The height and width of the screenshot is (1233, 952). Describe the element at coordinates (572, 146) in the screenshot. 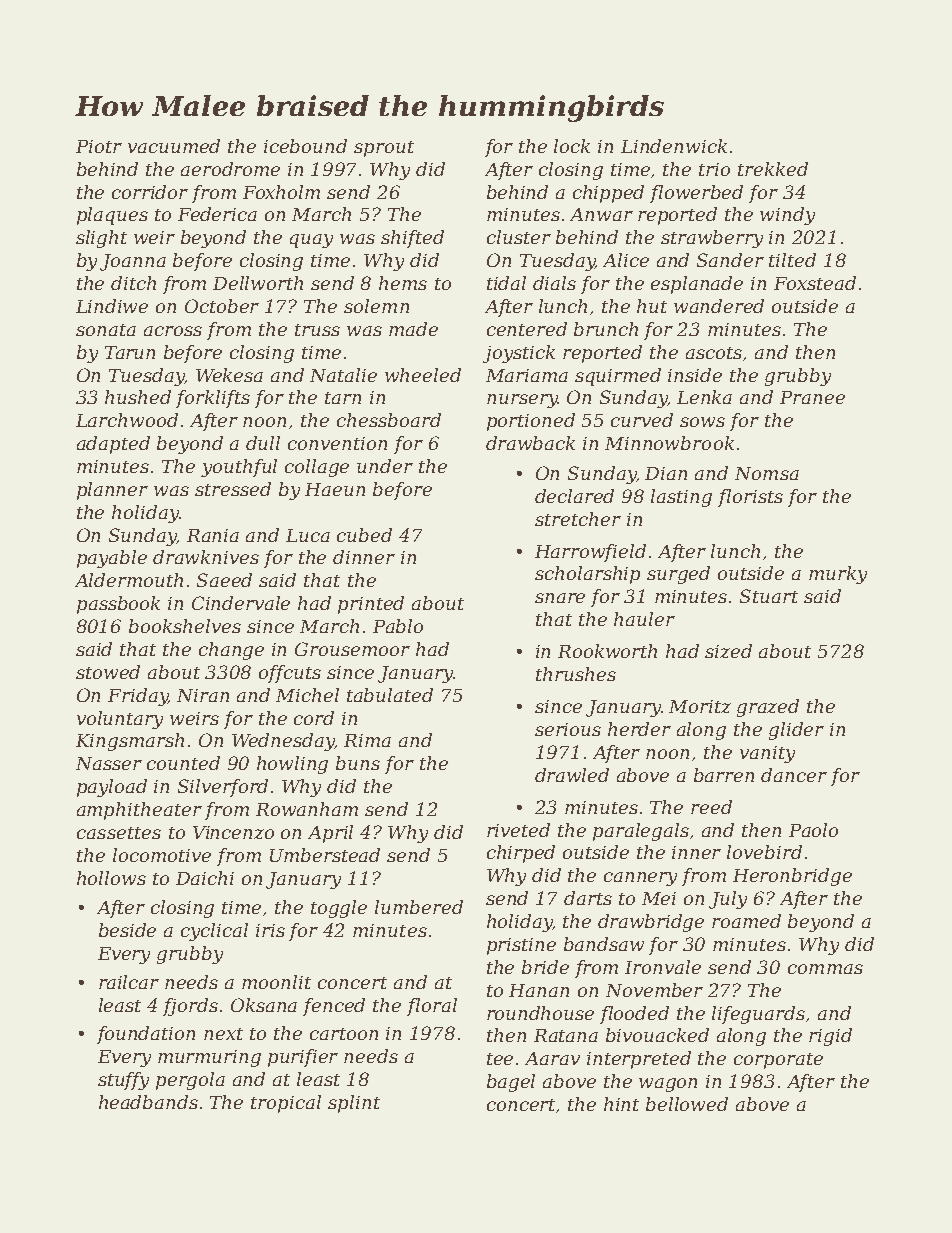

I see `lock` at that location.
